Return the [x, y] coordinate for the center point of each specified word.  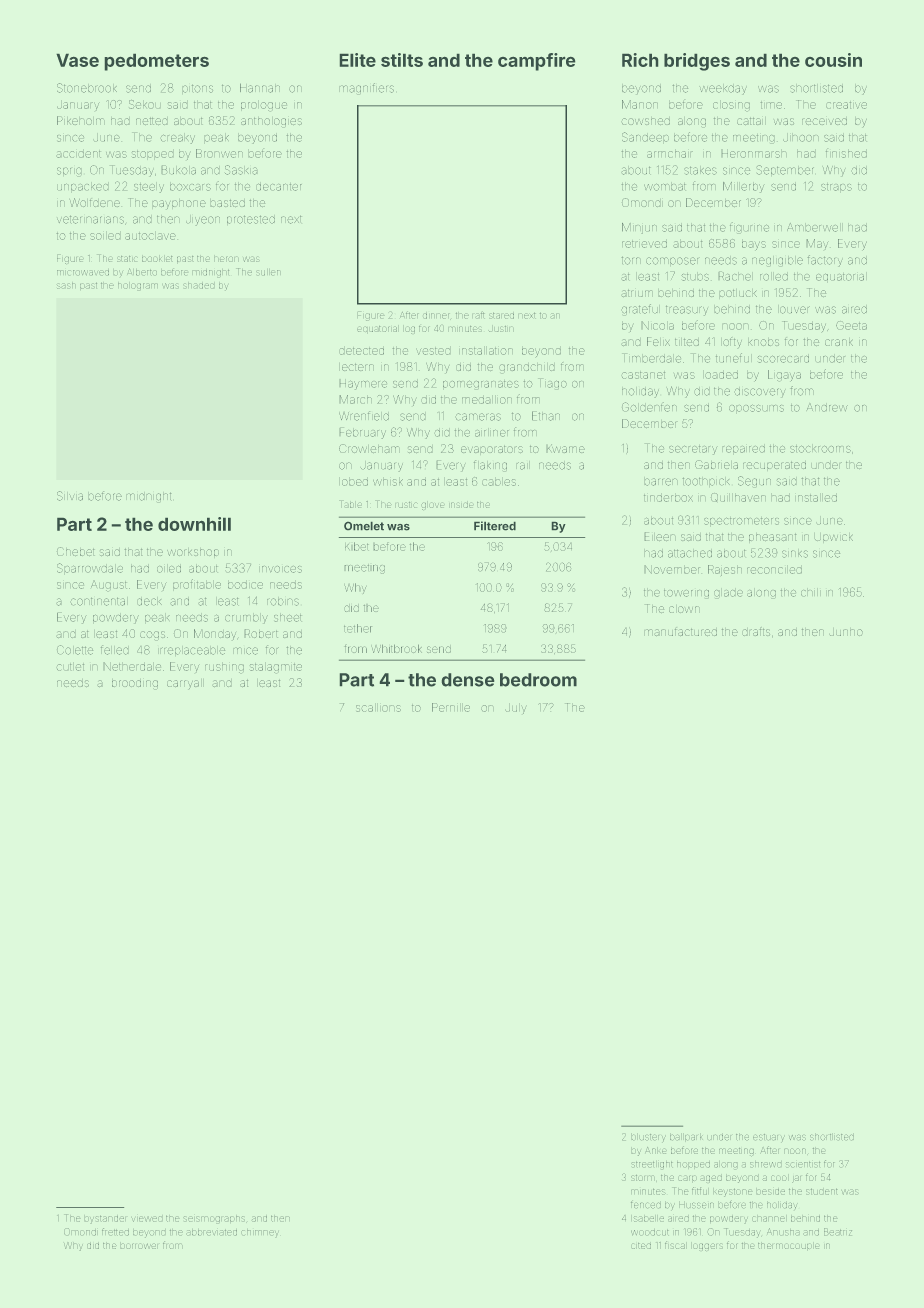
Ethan [546, 416]
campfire [536, 62]
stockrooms [820, 449]
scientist [803, 1164]
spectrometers [741, 521]
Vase [77, 60]
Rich [640, 60]
